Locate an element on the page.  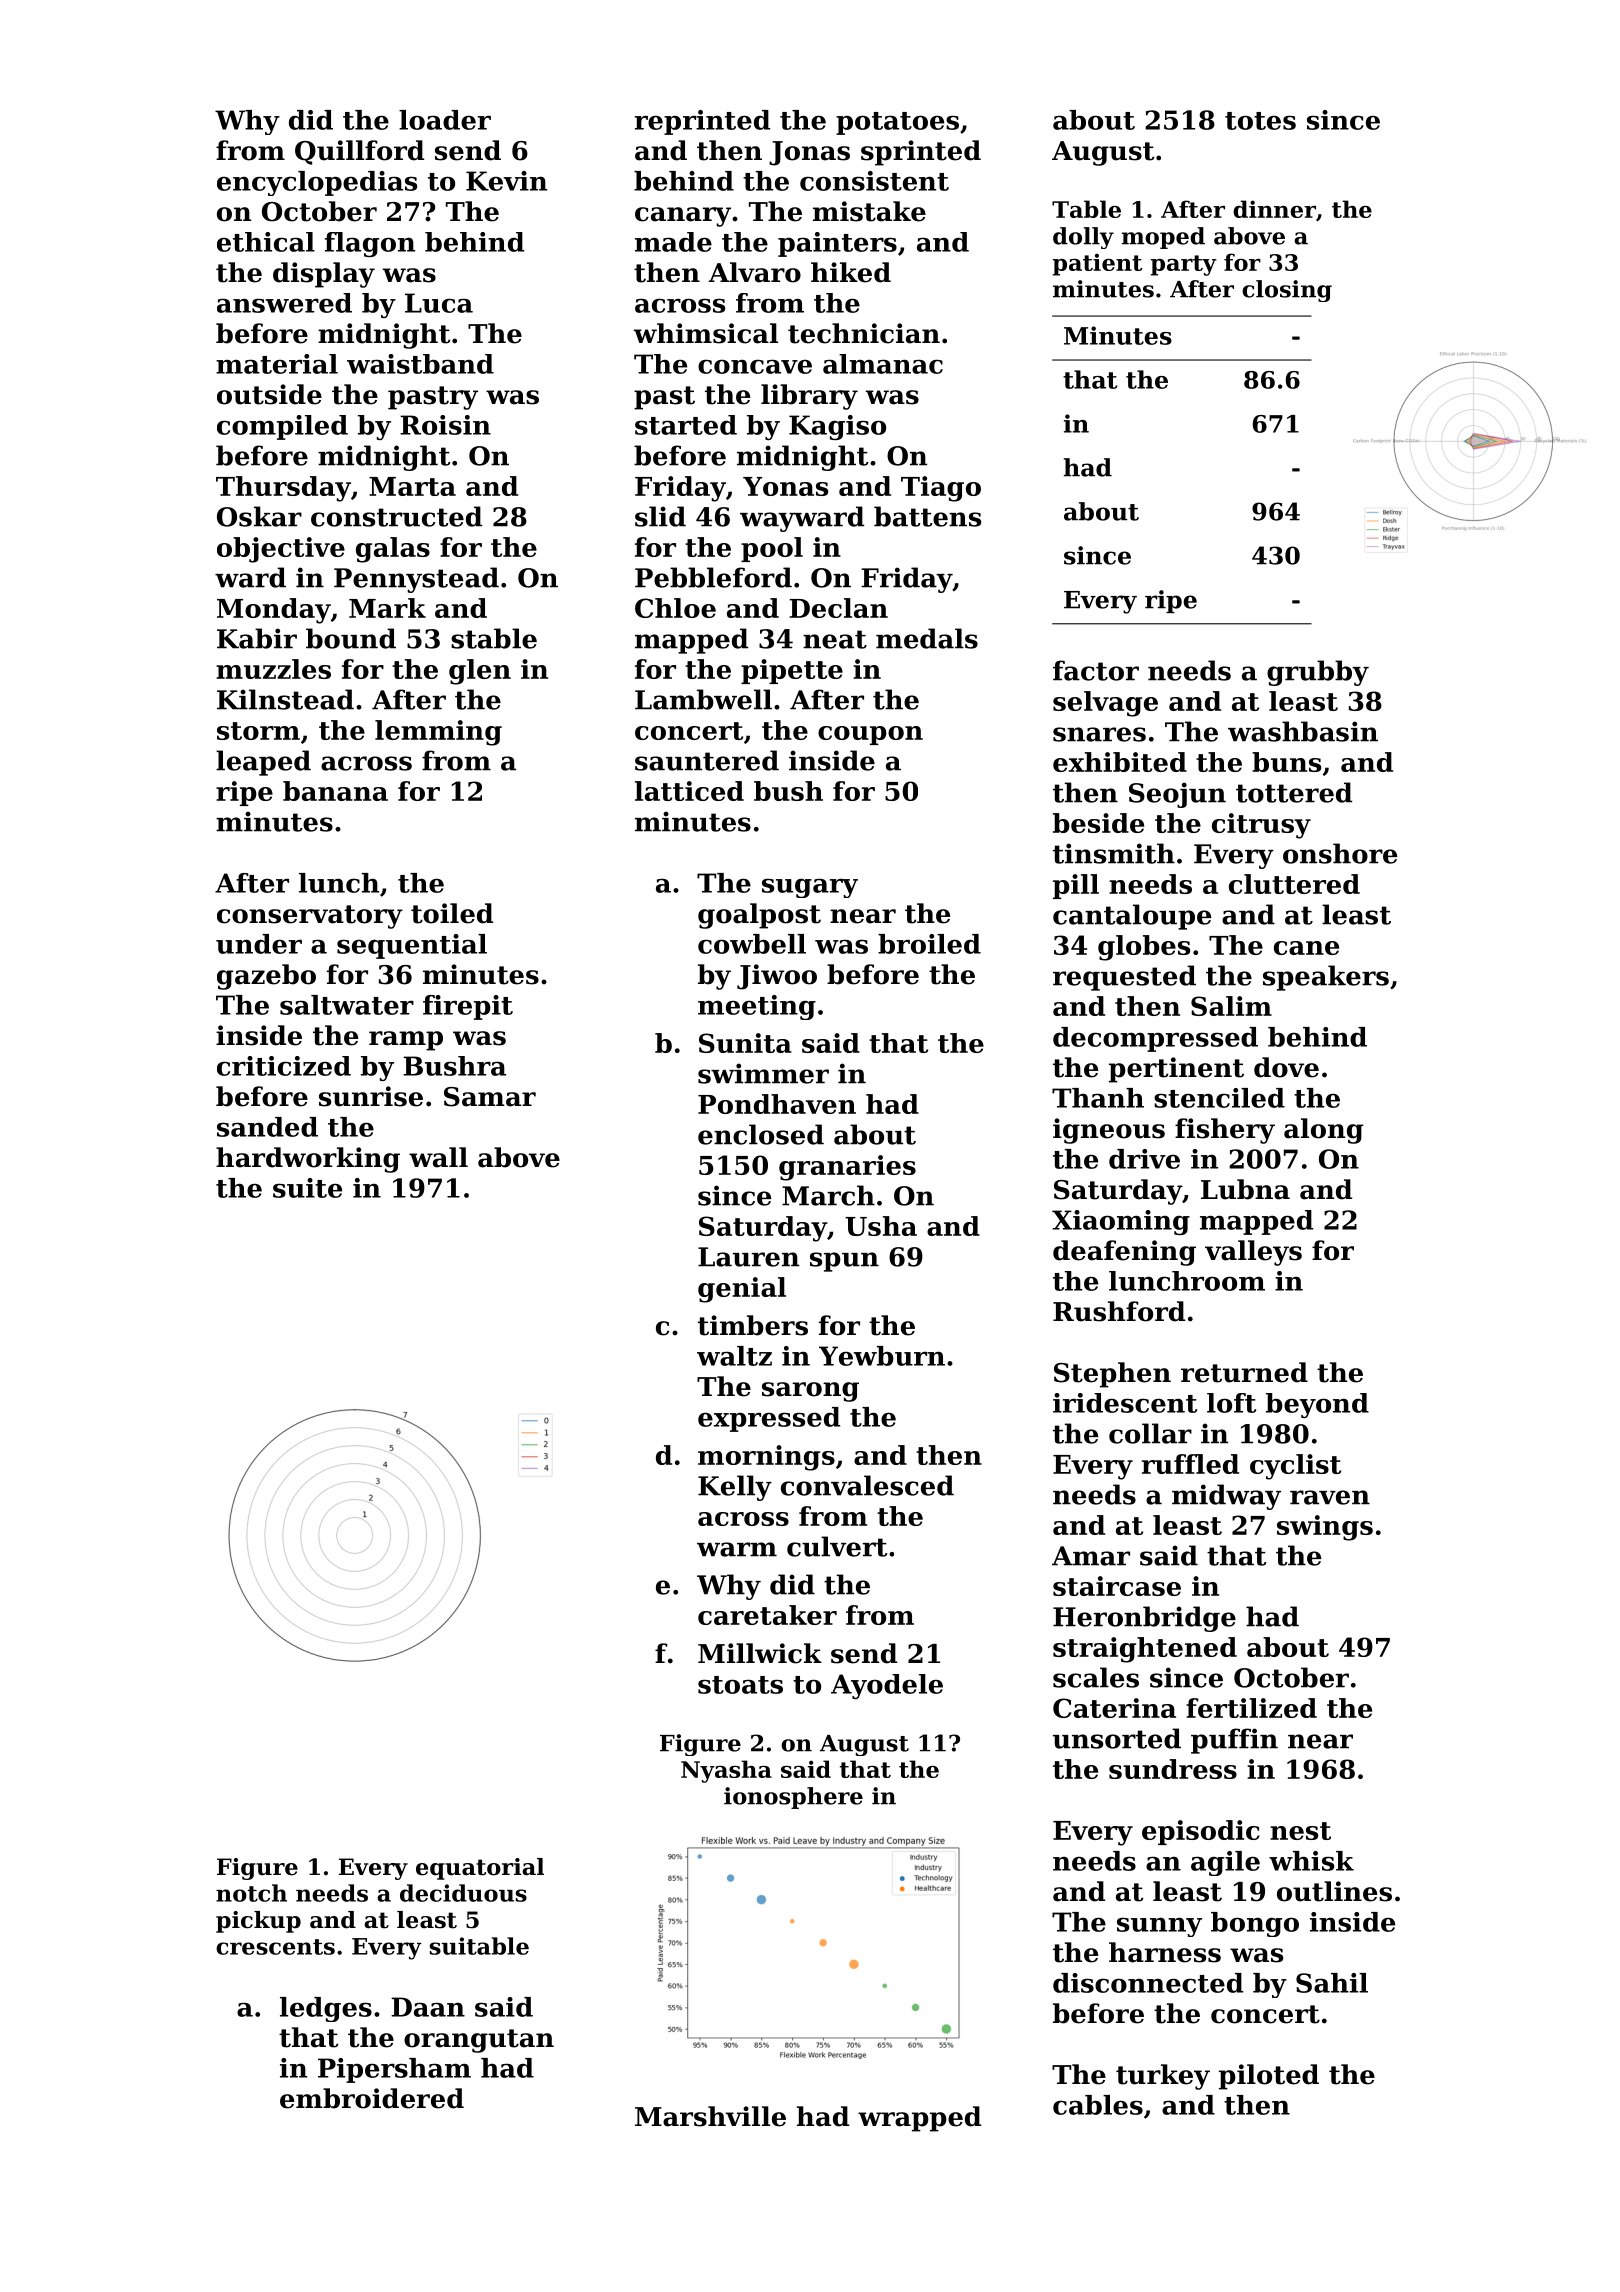
suite is located at coordinates (307, 1188).
